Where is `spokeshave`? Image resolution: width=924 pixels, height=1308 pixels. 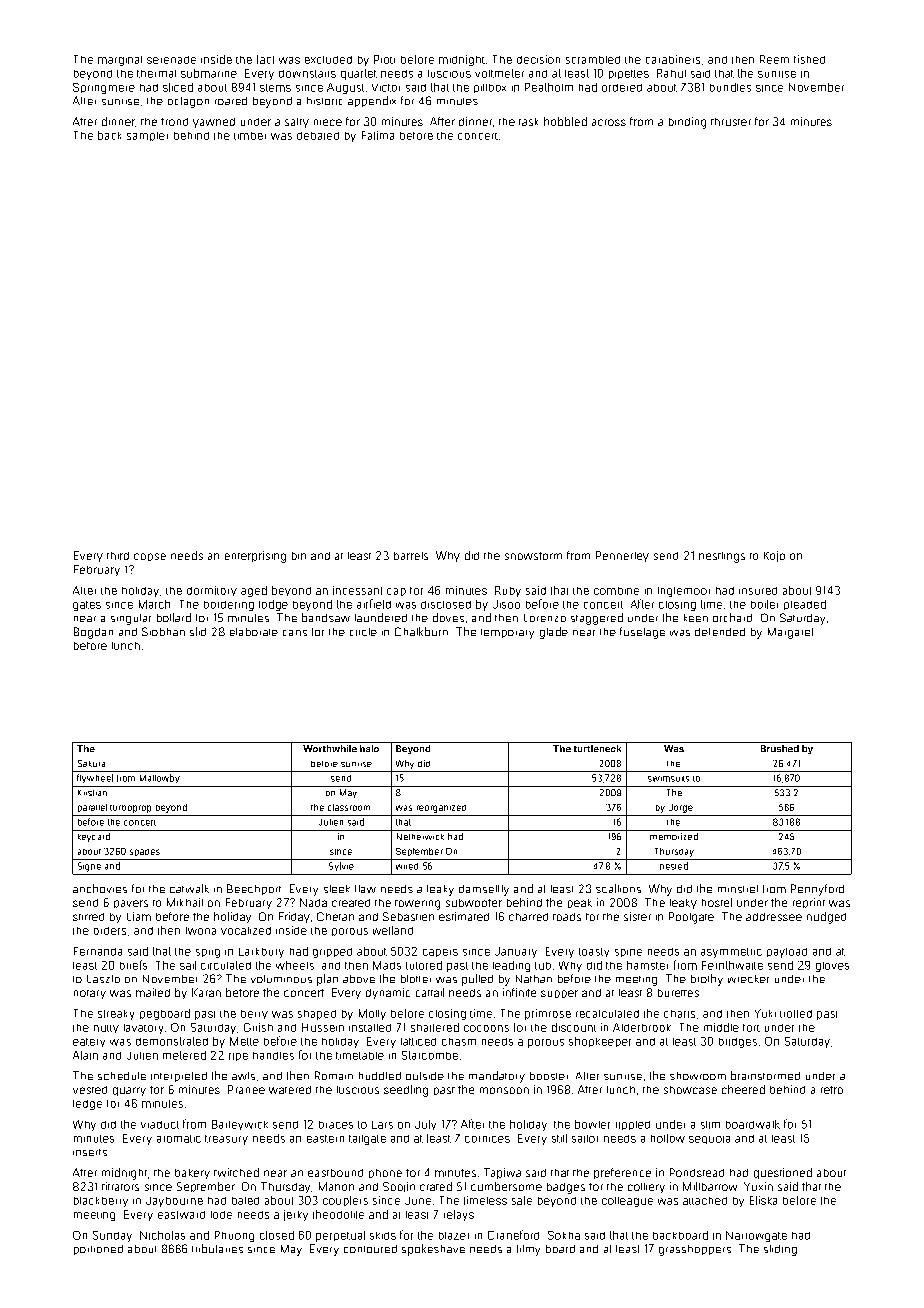 spokeshave is located at coordinates (433, 1250).
